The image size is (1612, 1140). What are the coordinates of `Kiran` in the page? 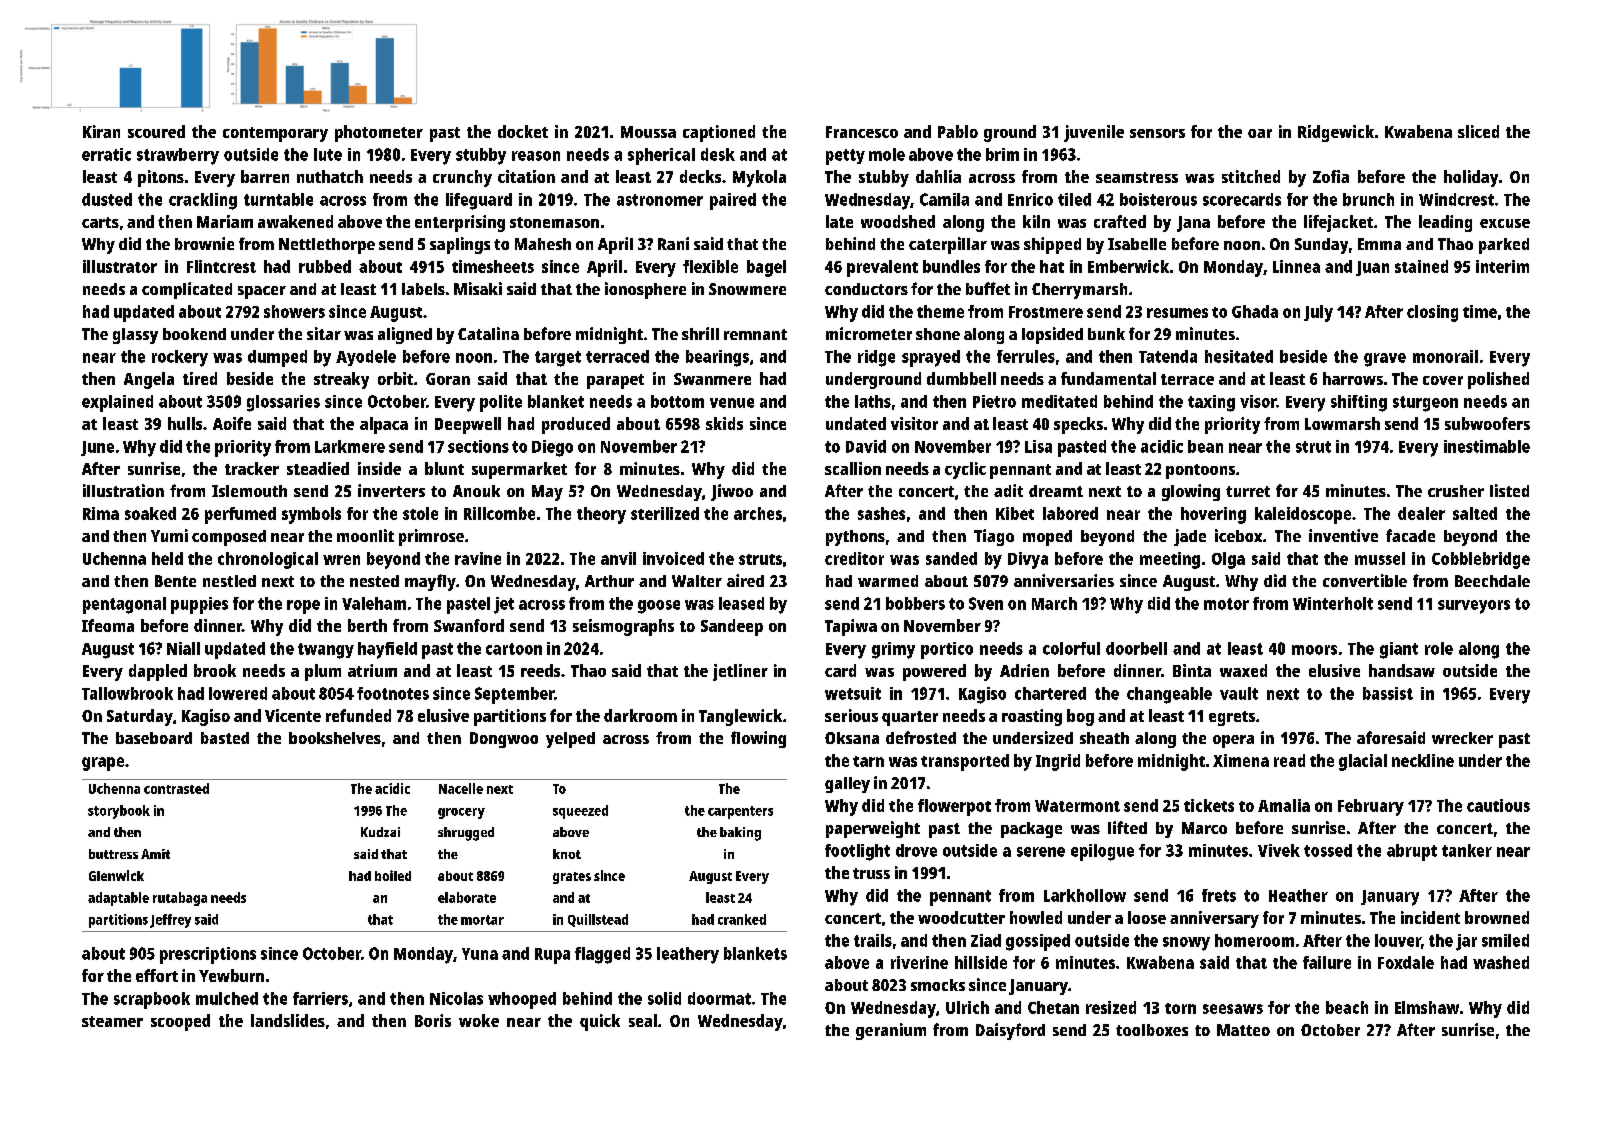 It's located at (101, 131).
